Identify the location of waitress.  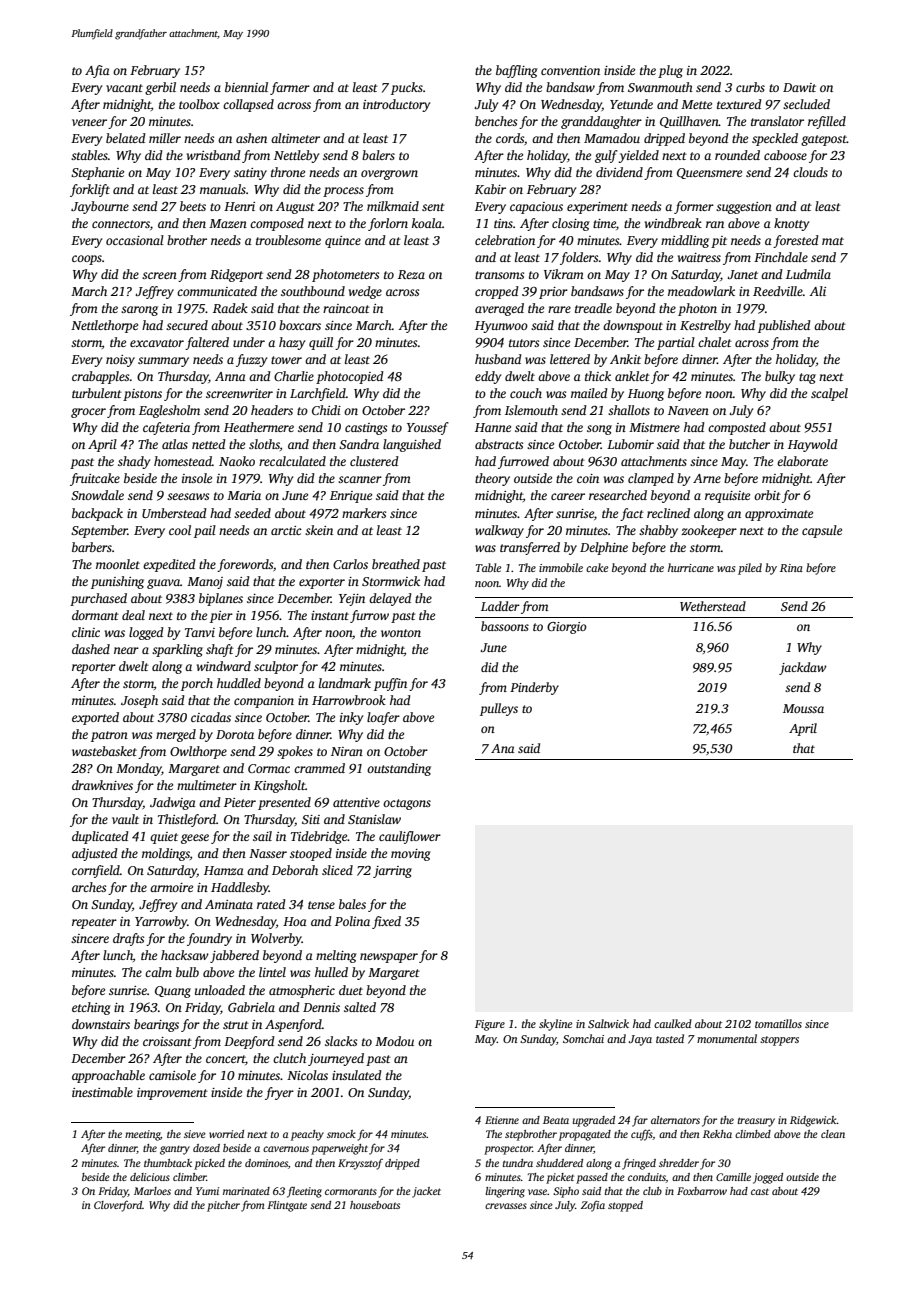
(699, 257).
